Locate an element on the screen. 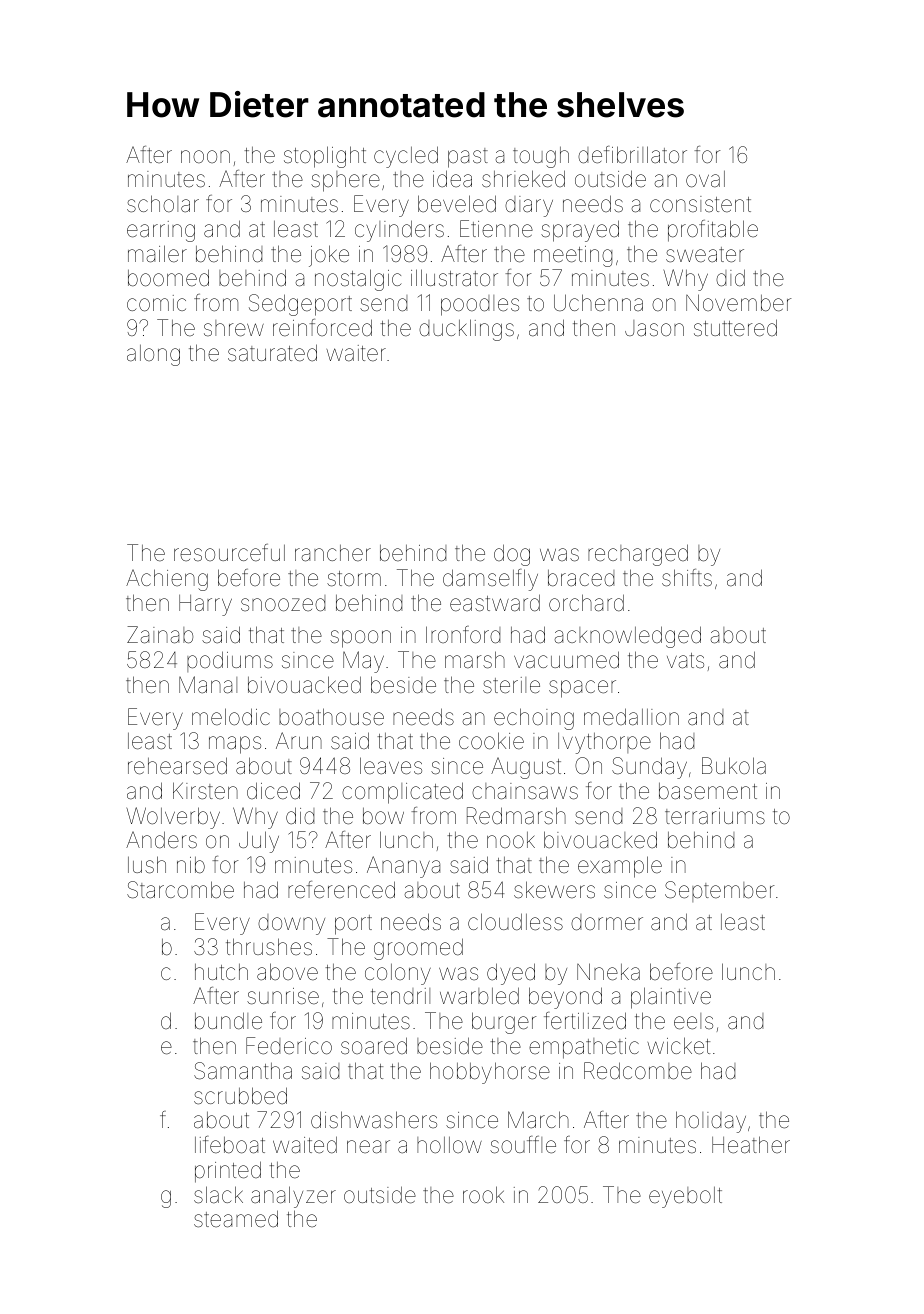  earring is located at coordinates (161, 231).
